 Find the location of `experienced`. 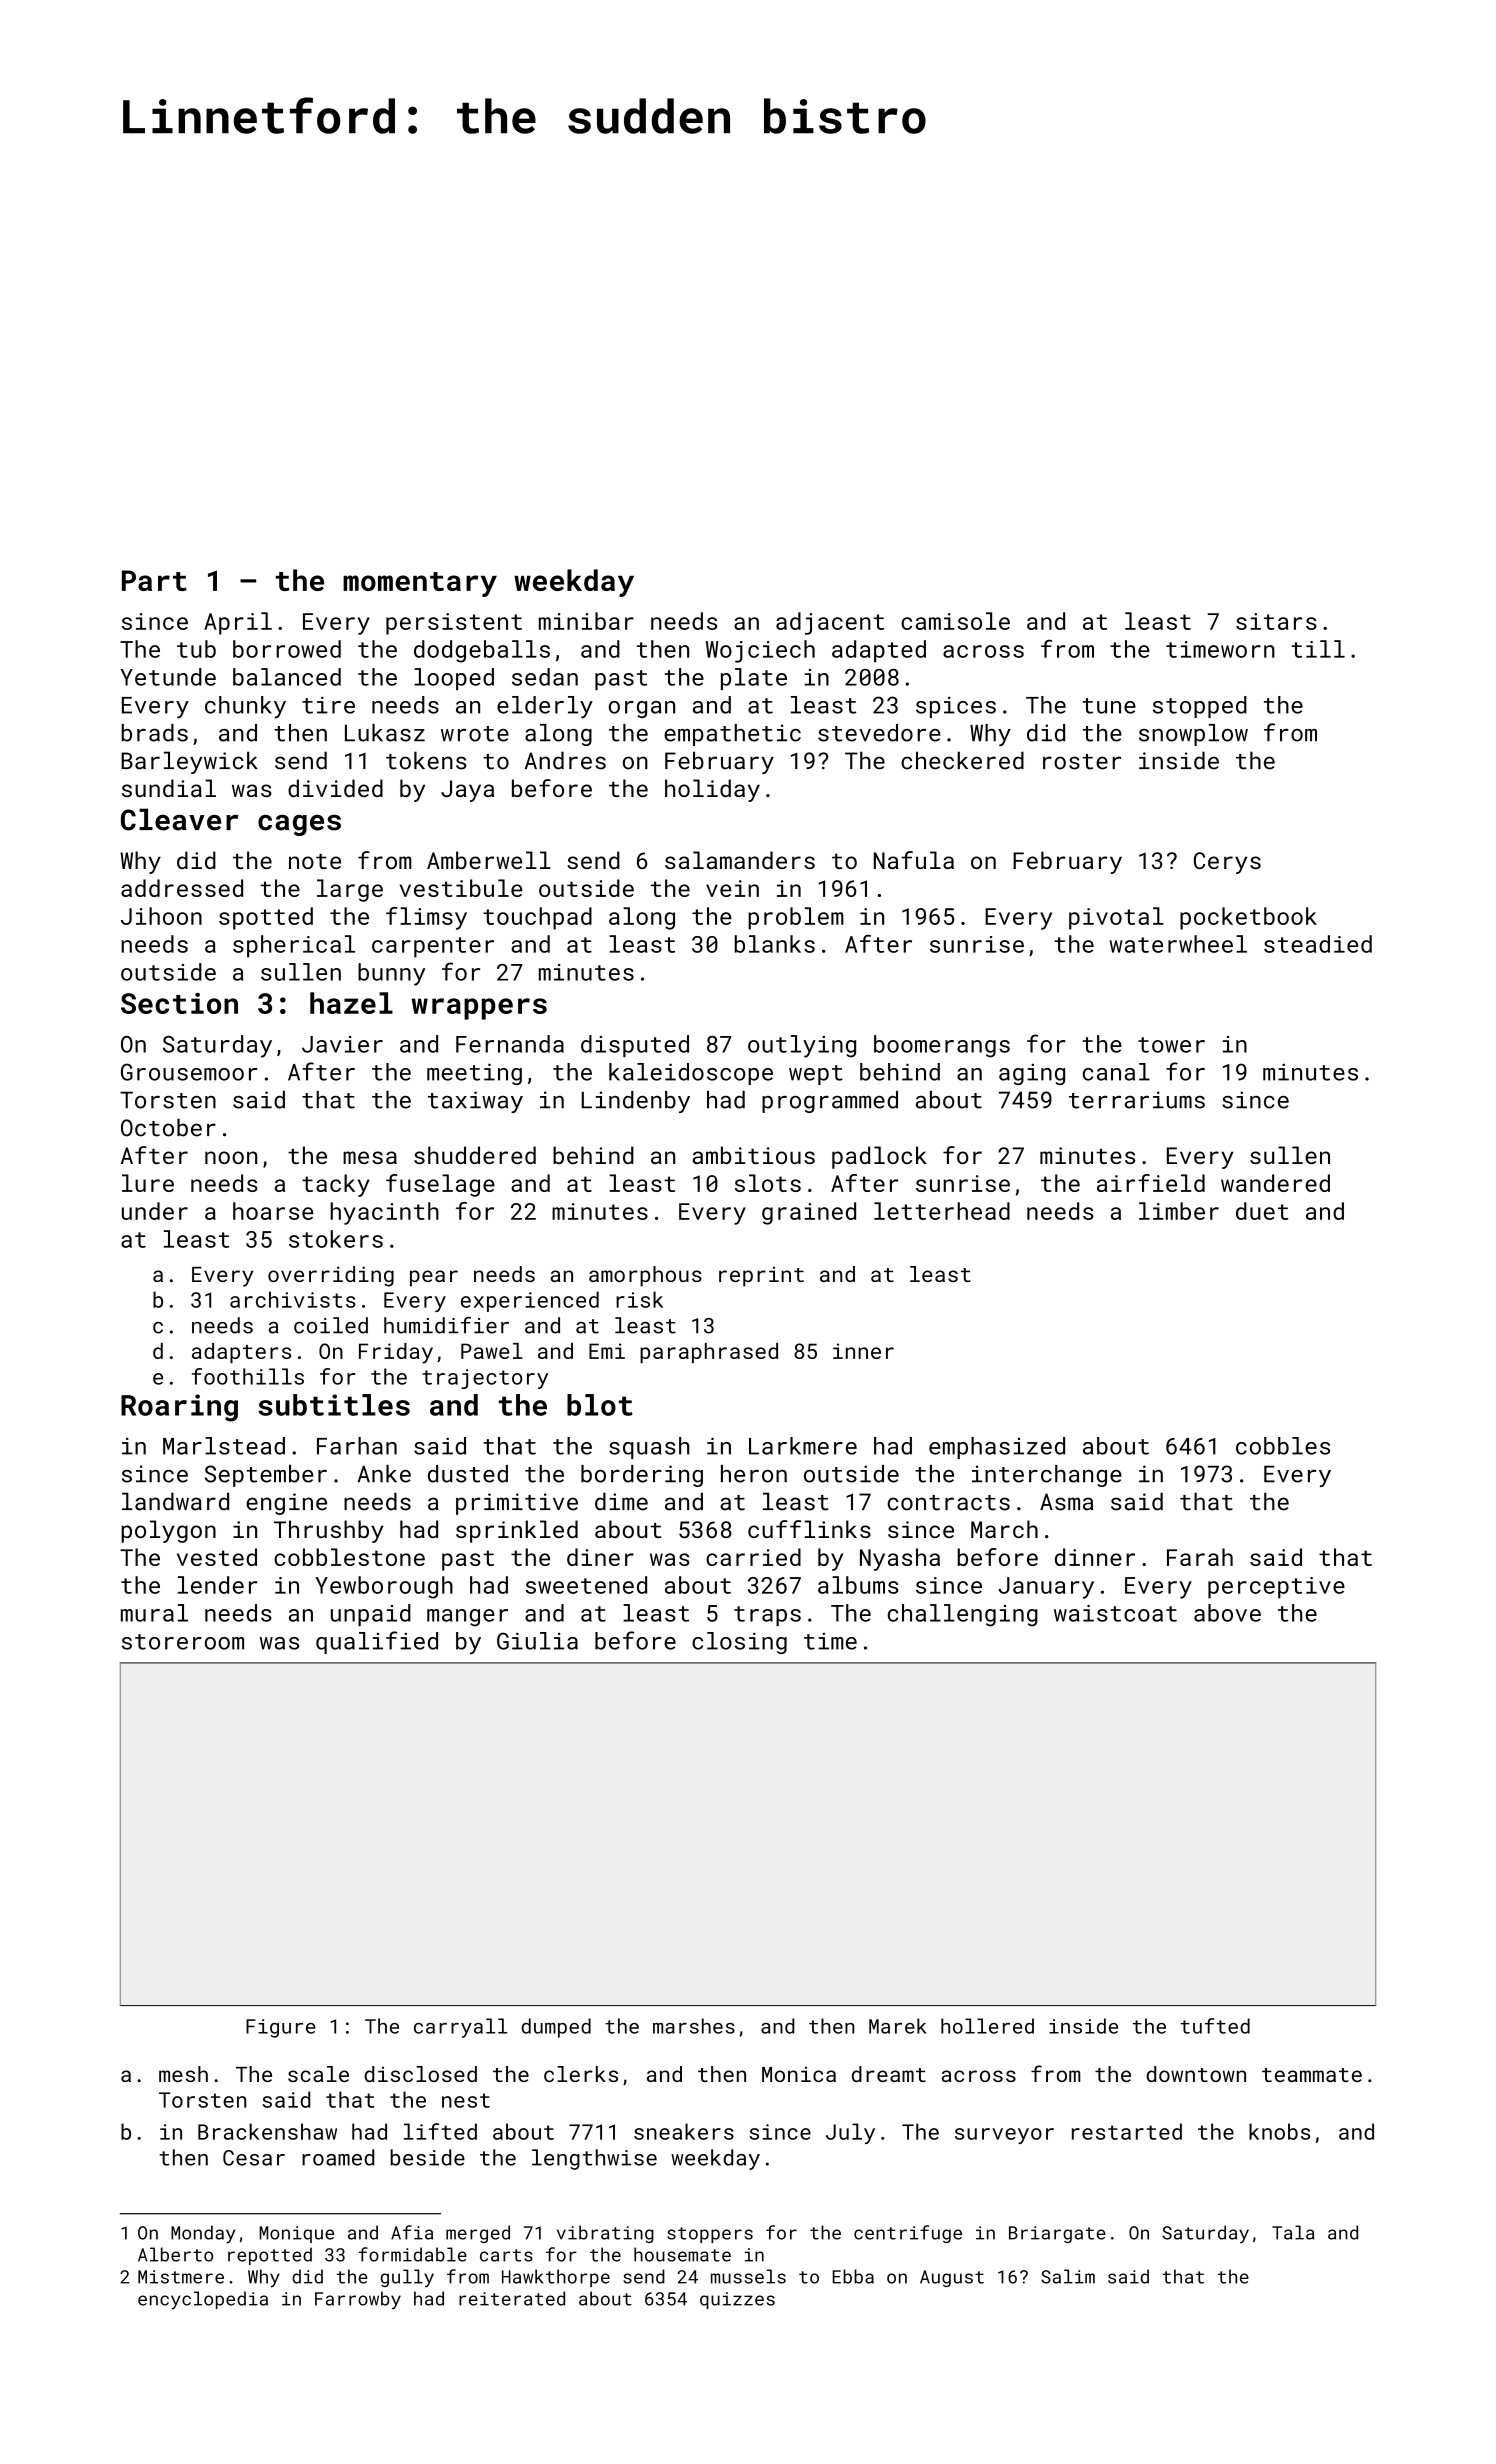

experienced is located at coordinates (530, 1301).
